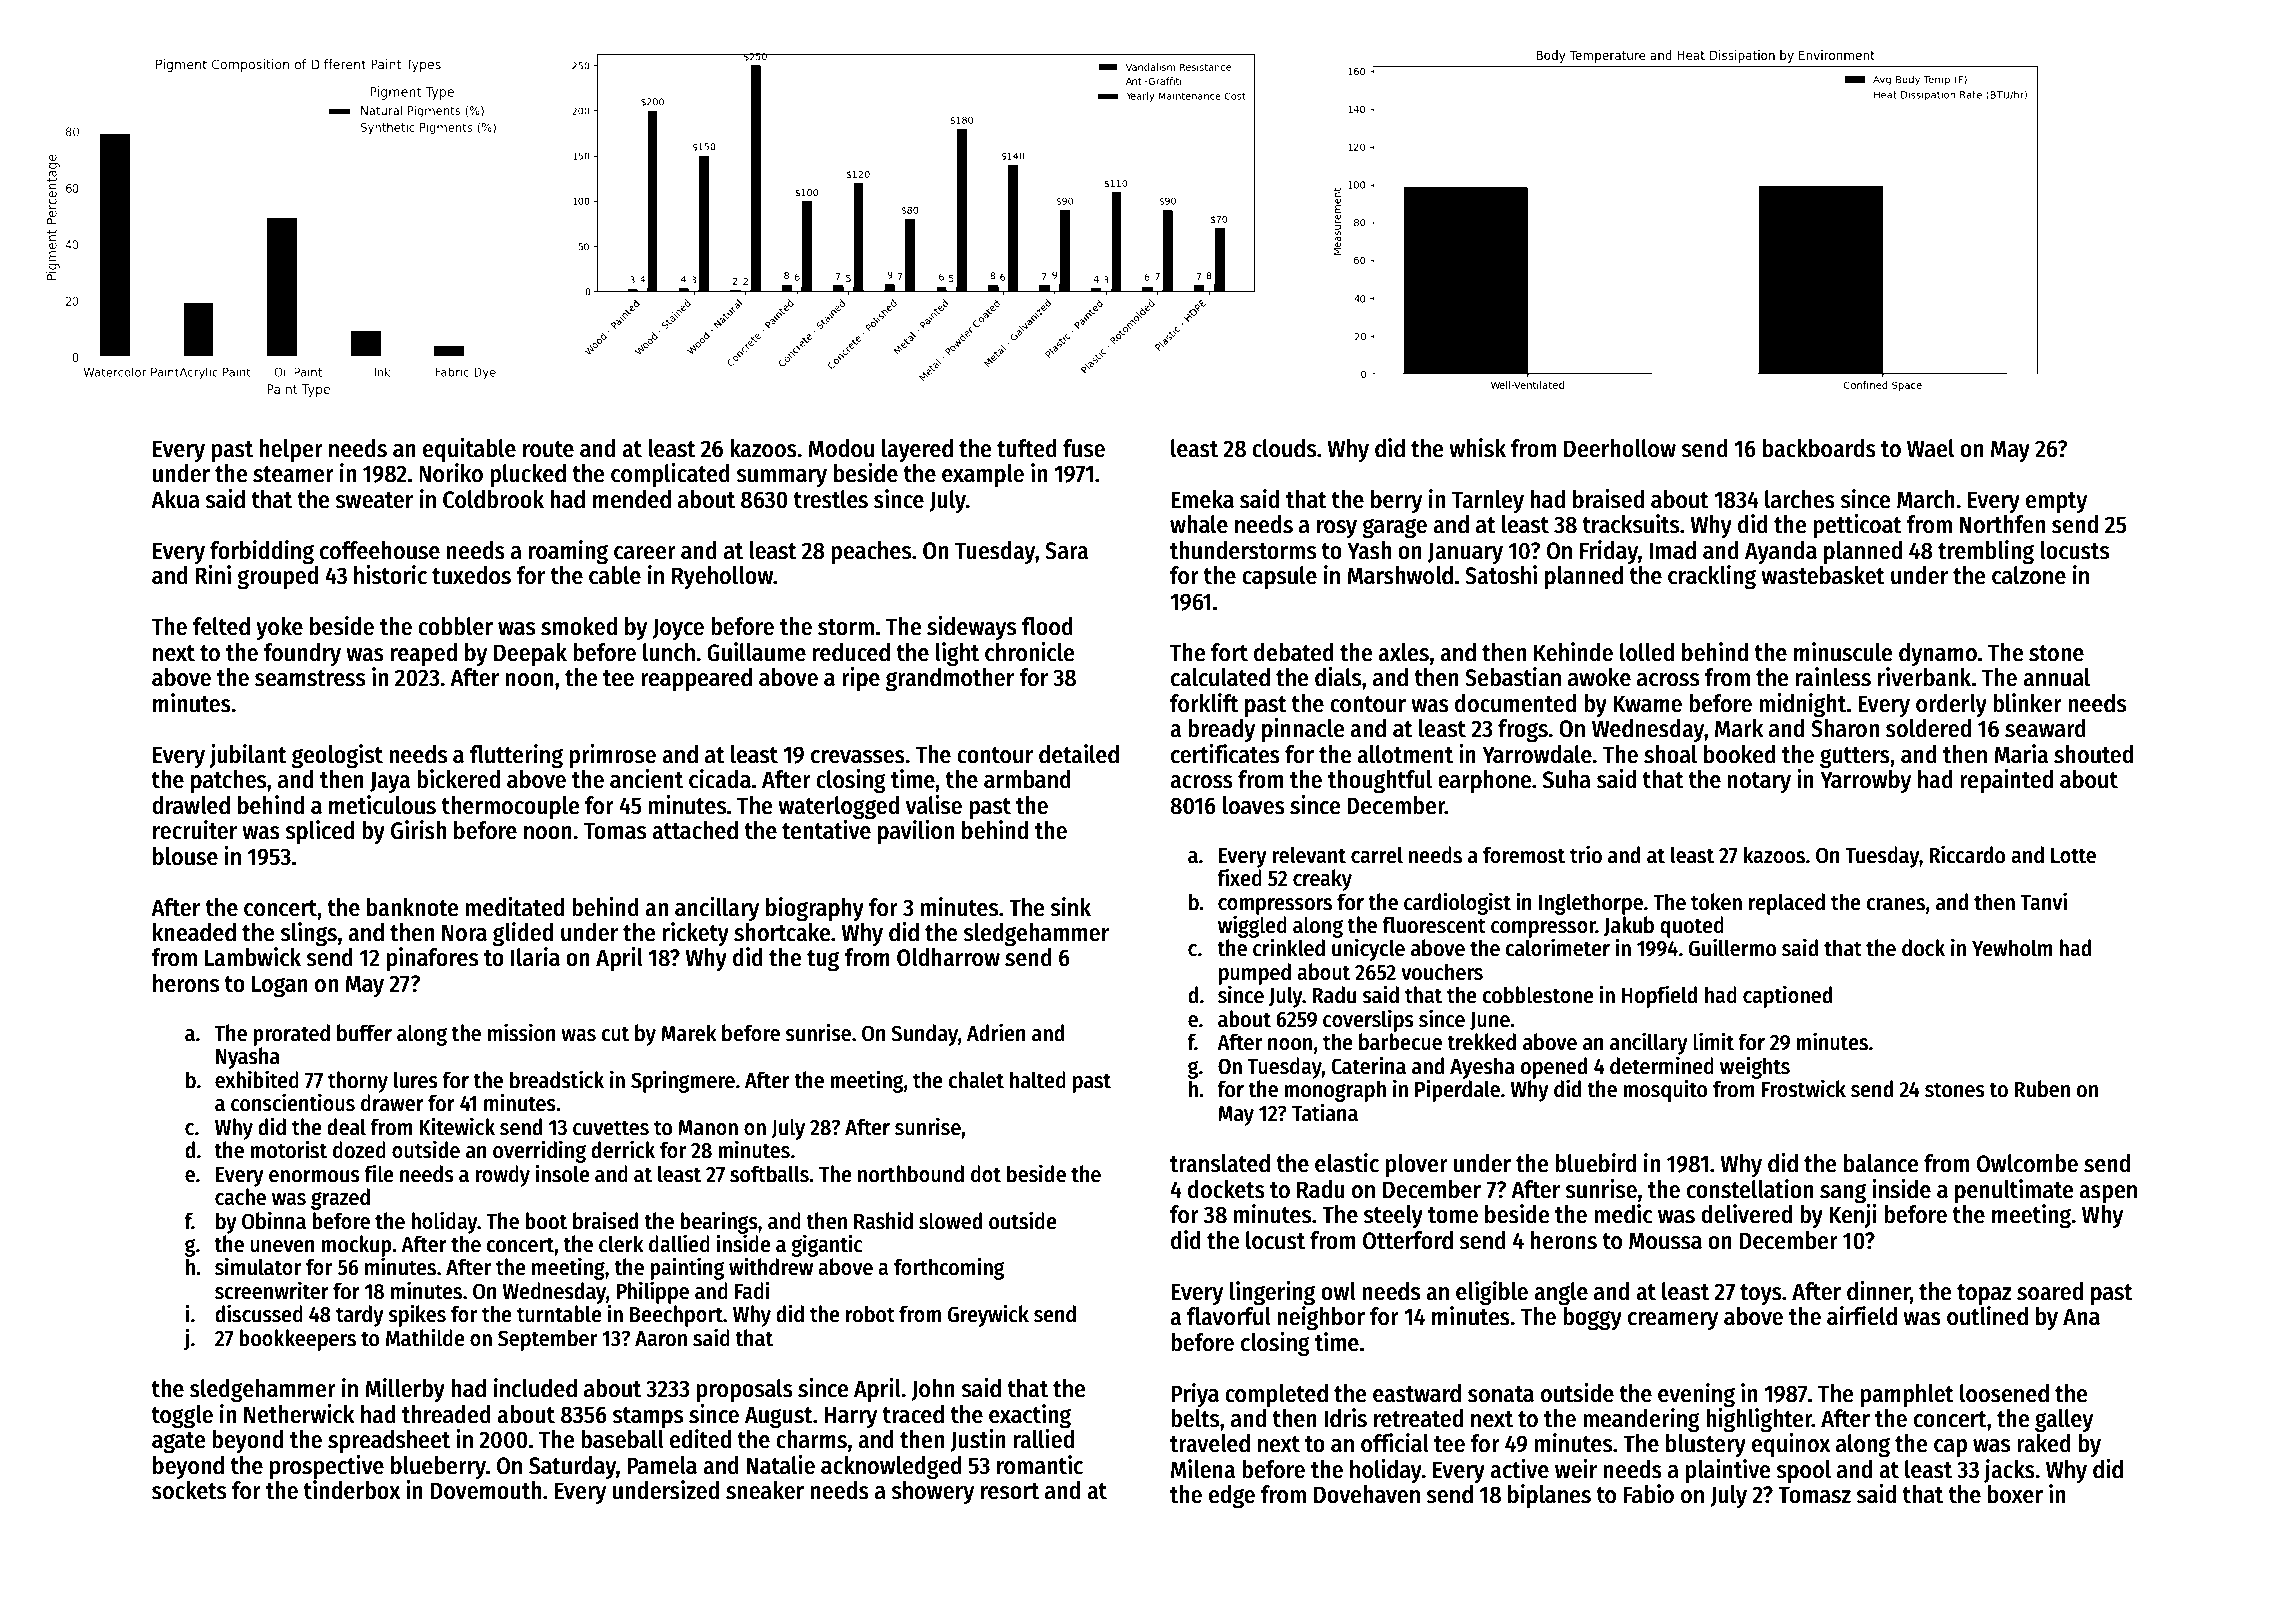 This image has height=1620, width=2292. What do you see at coordinates (1623, 1214) in the image?
I see `medic` at bounding box center [1623, 1214].
